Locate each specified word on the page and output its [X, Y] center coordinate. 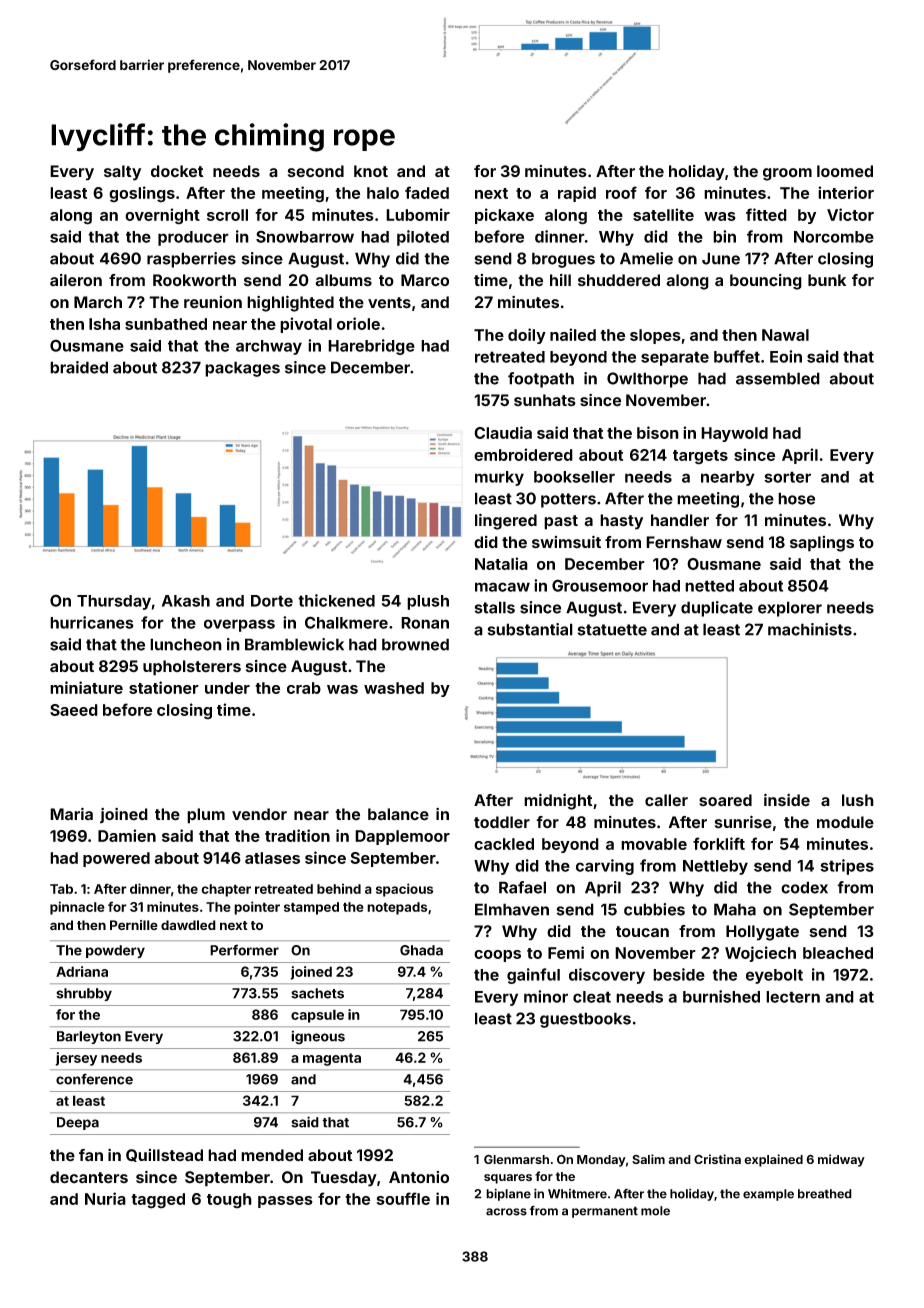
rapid [577, 194]
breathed [825, 1194]
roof [621, 192]
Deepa [78, 1123]
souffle [403, 1198]
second [316, 171]
